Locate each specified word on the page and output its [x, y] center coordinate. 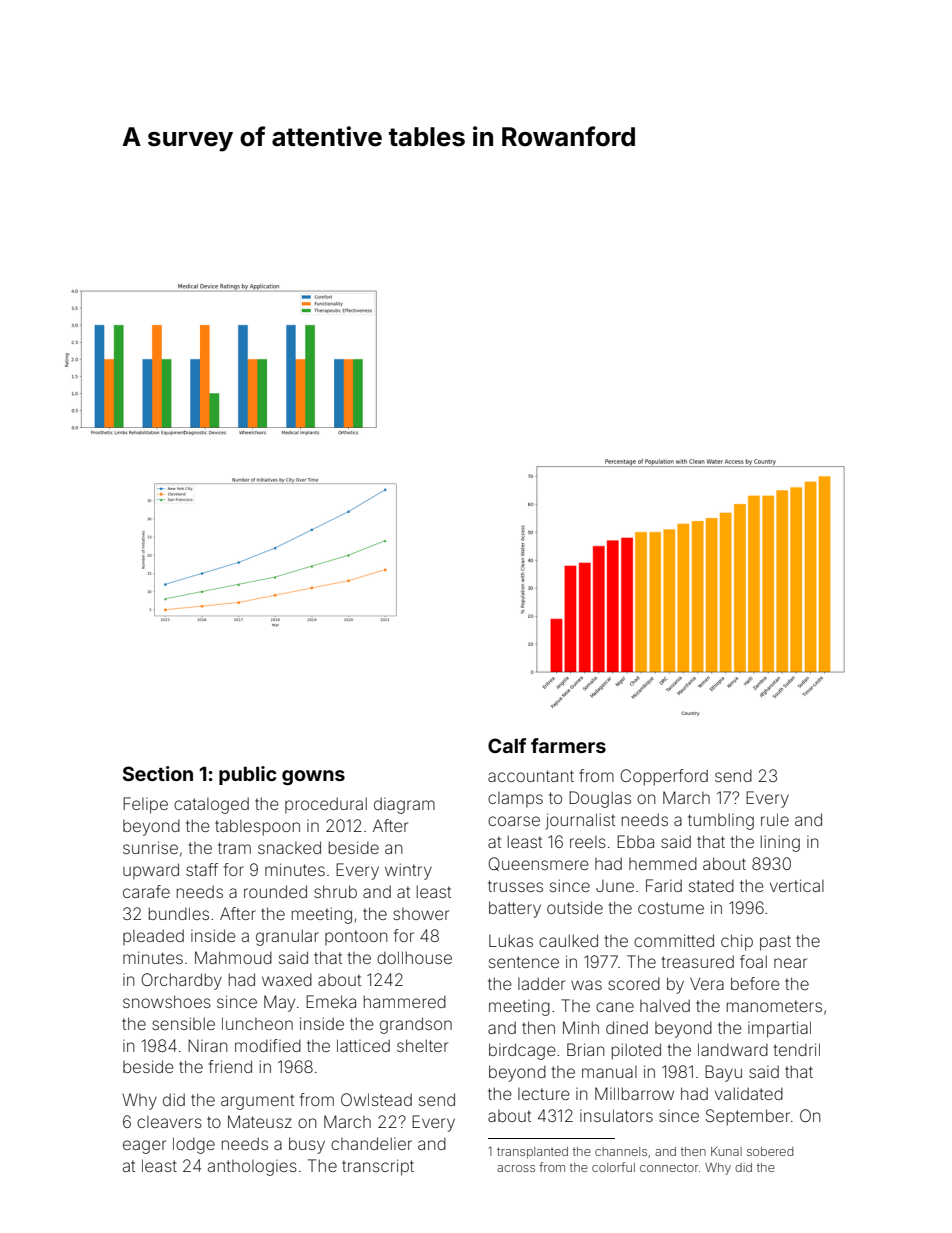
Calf [507, 745]
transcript [378, 1167]
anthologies [252, 1168]
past [775, 943]
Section [158, 773]
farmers [568, 745]
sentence [524, 962]
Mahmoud [233, 957]
